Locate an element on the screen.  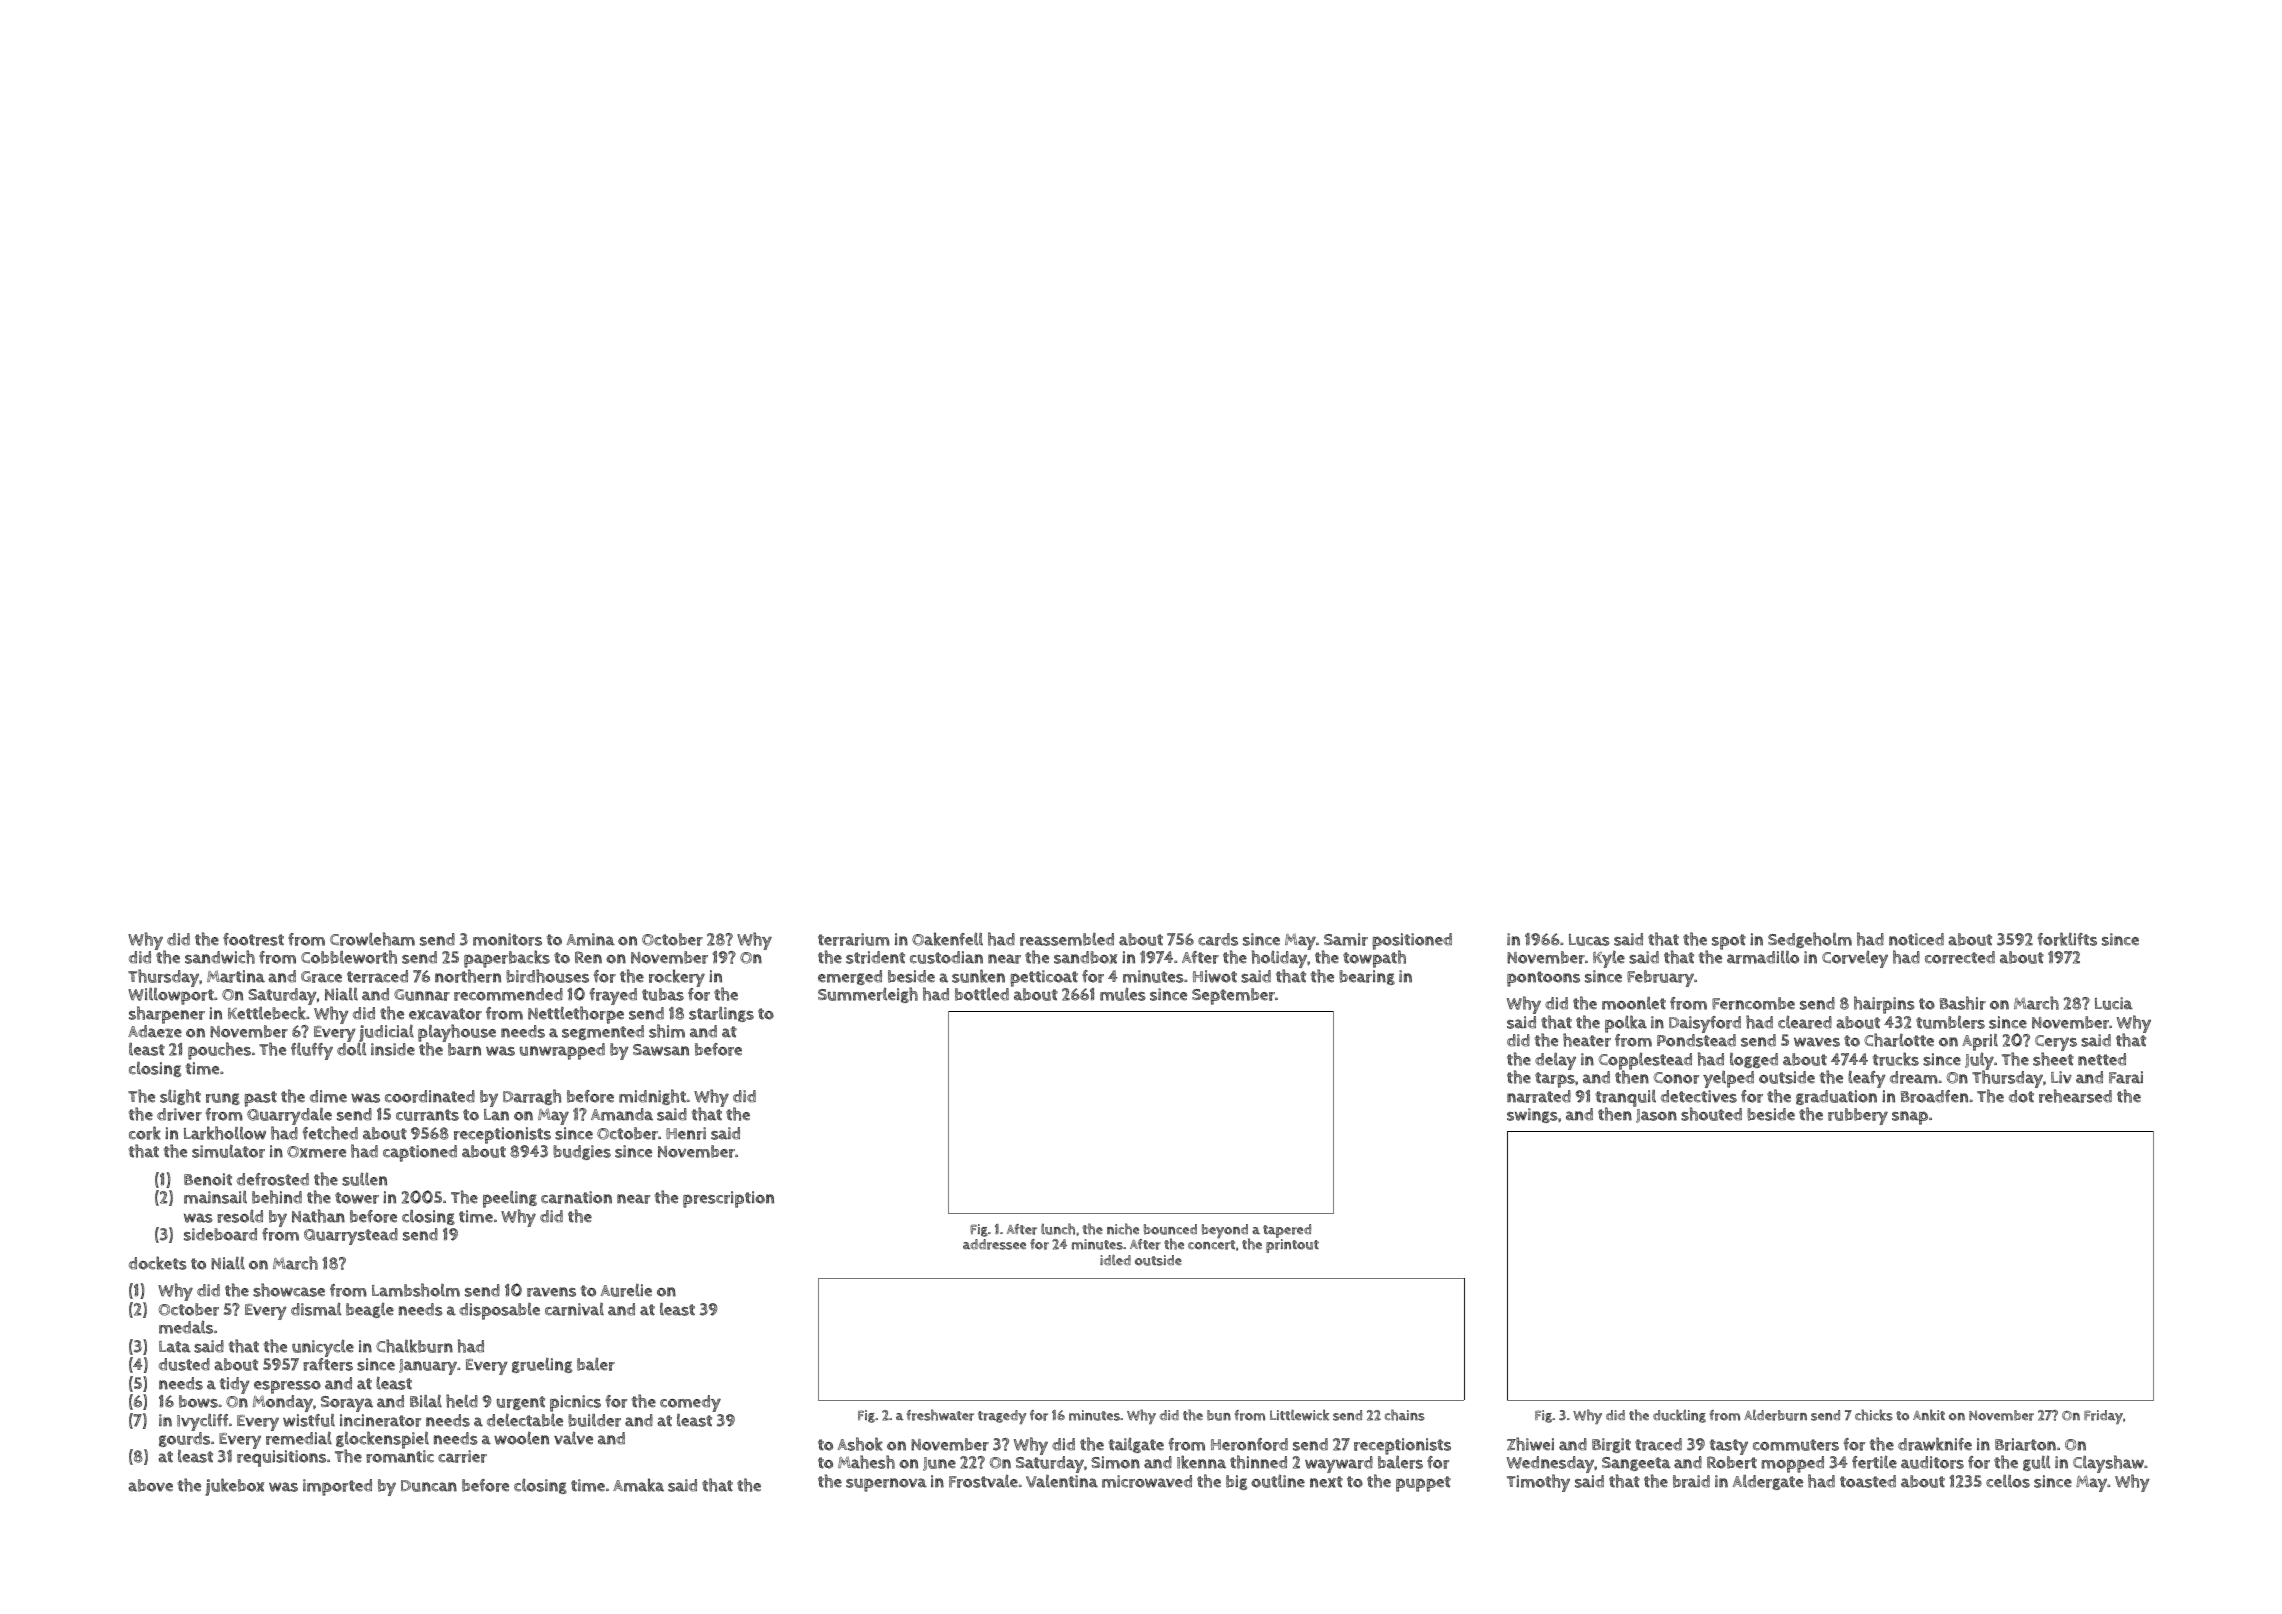
niche is located at coordinates (1123, 1229).
